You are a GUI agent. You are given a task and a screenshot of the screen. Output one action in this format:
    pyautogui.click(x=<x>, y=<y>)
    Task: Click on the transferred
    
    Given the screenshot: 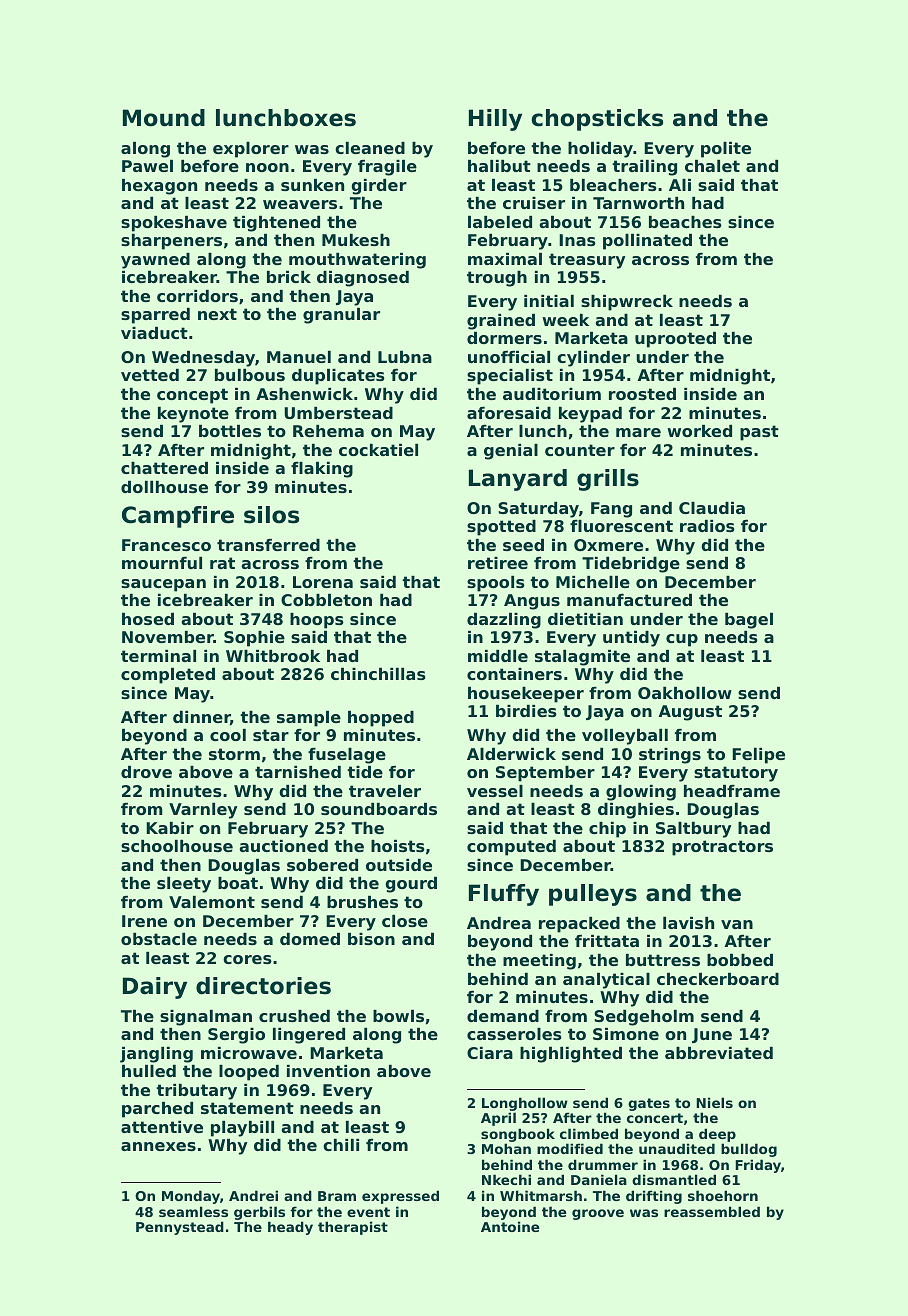 What is the action you would take?
    pyautogui.click(x=268, y=545)
